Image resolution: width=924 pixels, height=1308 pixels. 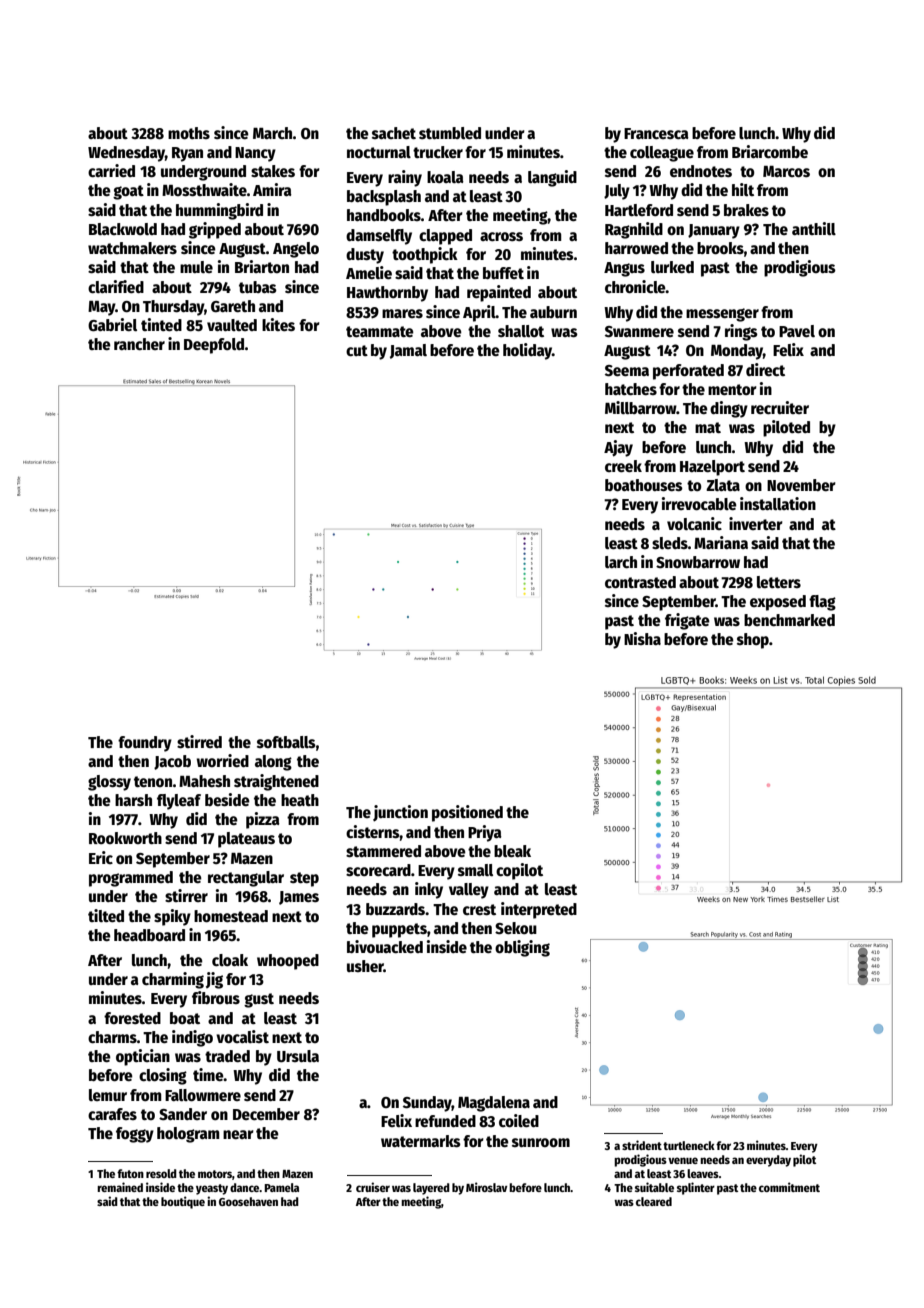 I want to click on bleak, so click(x=512, y=851).
